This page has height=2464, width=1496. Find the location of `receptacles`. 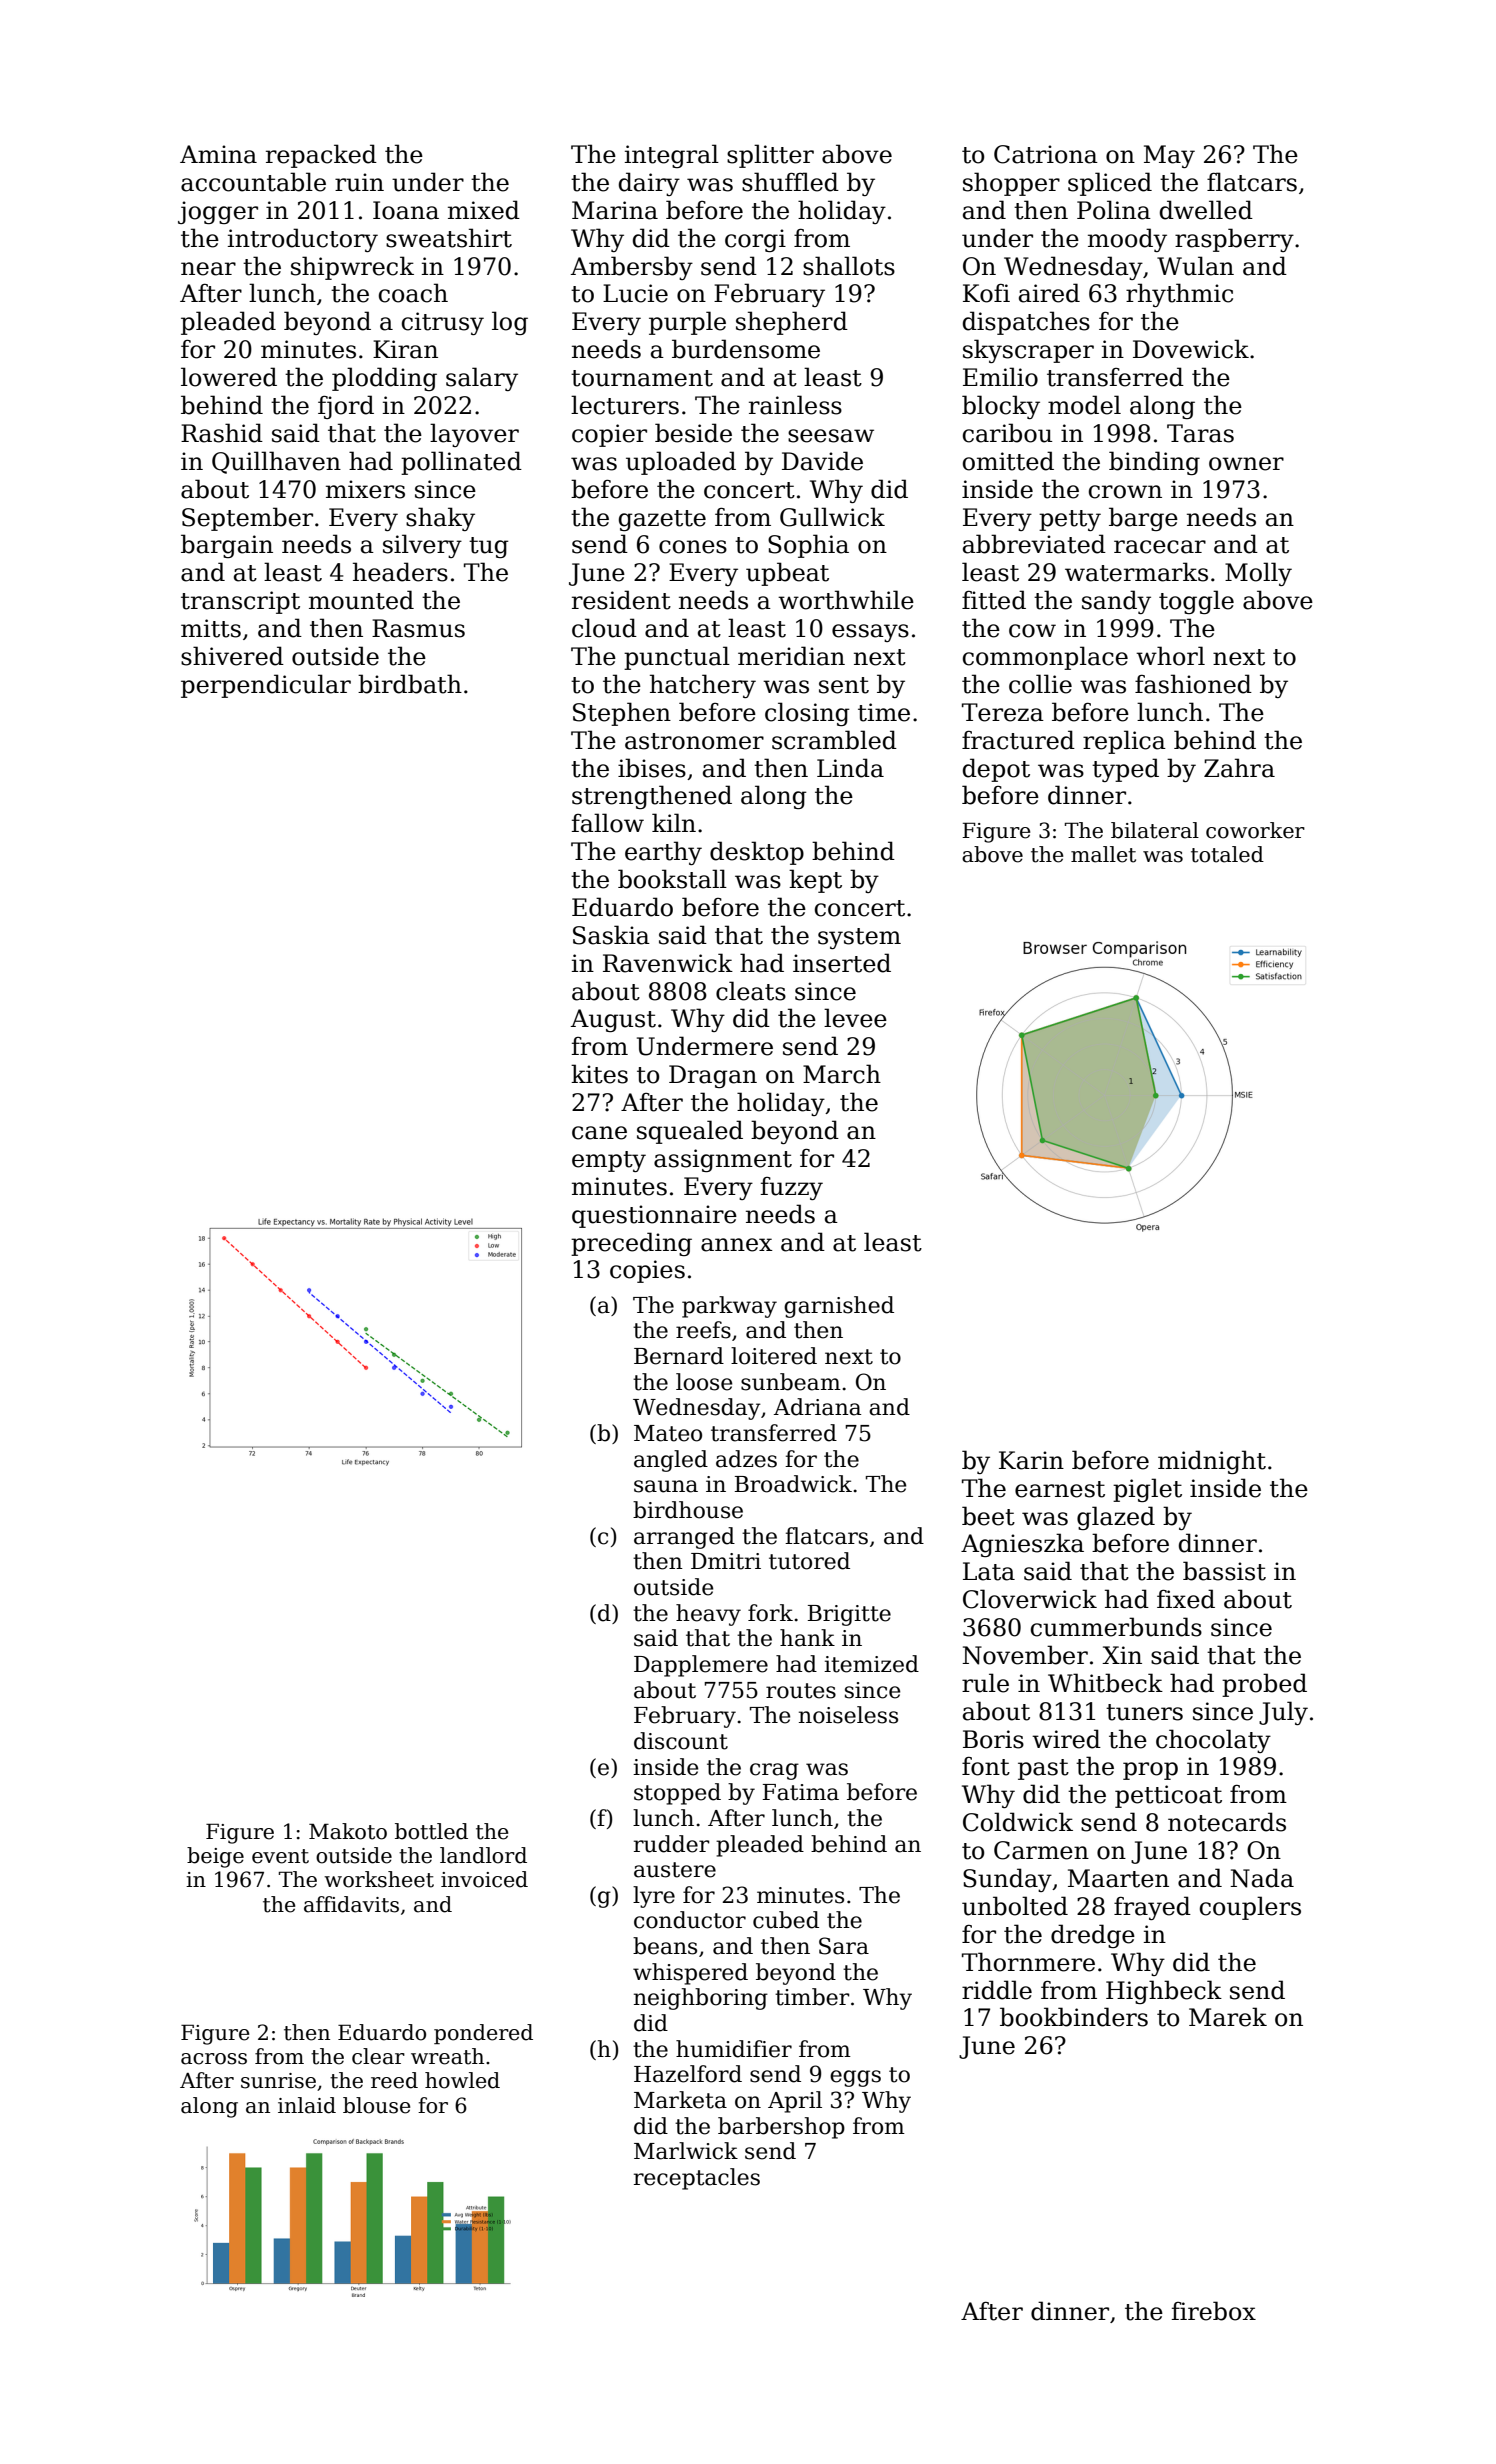

receptacles is located at coordinates (697, 2179).
